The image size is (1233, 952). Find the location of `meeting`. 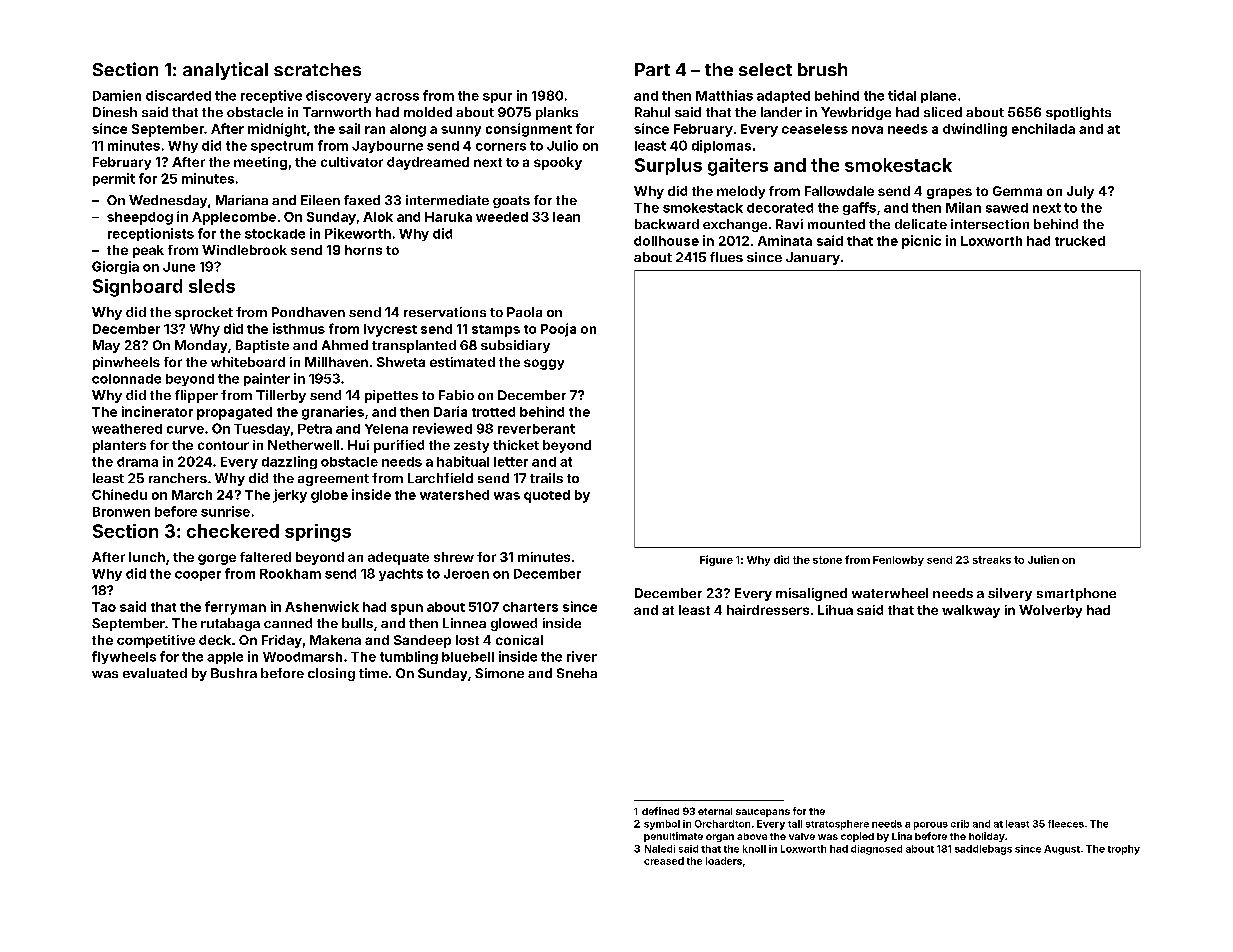

meeting is located at coordinates (260, 163).
